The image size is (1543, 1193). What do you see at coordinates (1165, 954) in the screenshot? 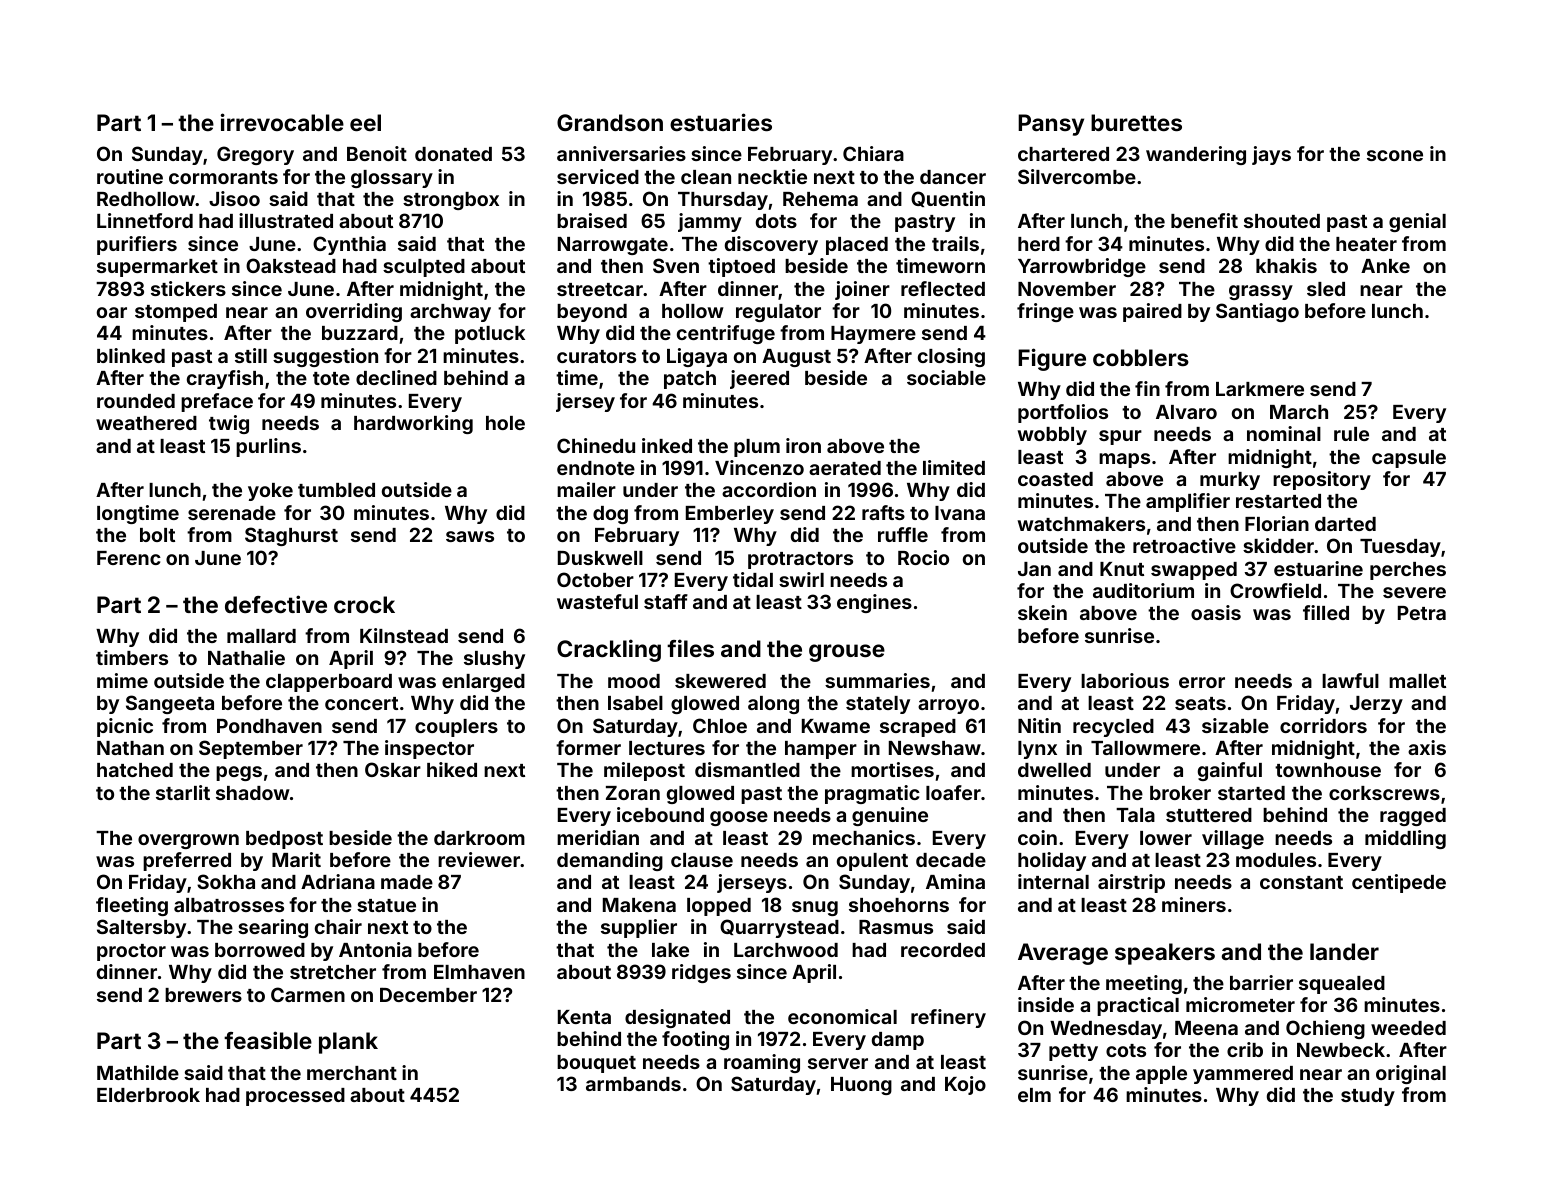
I see `speakers` at bounding box center [1165, 954].
